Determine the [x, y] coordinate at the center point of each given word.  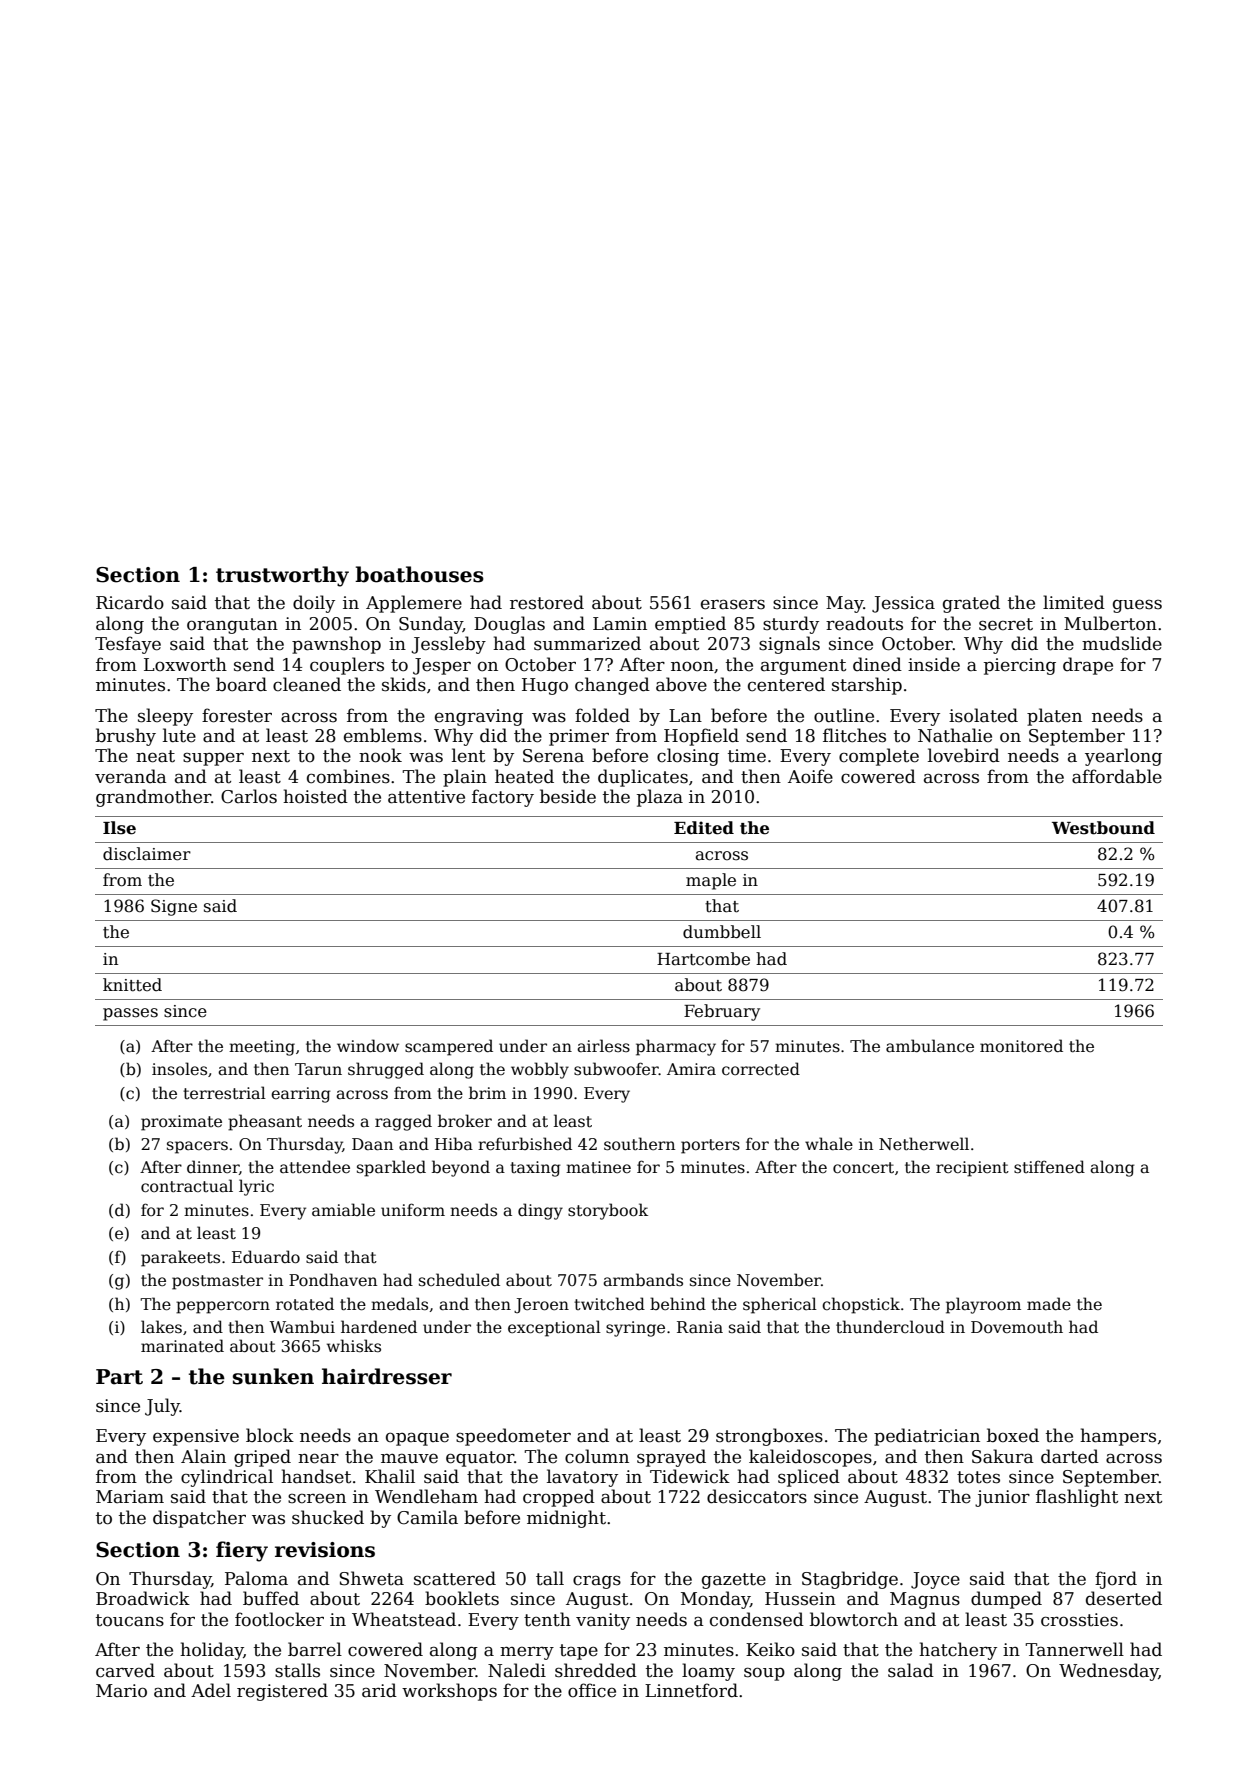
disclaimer [147, 854]
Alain [203, 1456]
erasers [733, 604]
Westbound [1103, 828]
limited [1074, 602]
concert [863, 1168]
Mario [121, 1691]
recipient [972, 1169]
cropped [559, 1498]
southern [639, 1144]
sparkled [391, 1168]
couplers [347, 666]
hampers [1118, 1437]
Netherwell [924, 1144]
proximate [181, 1123]
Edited [704, 828]
